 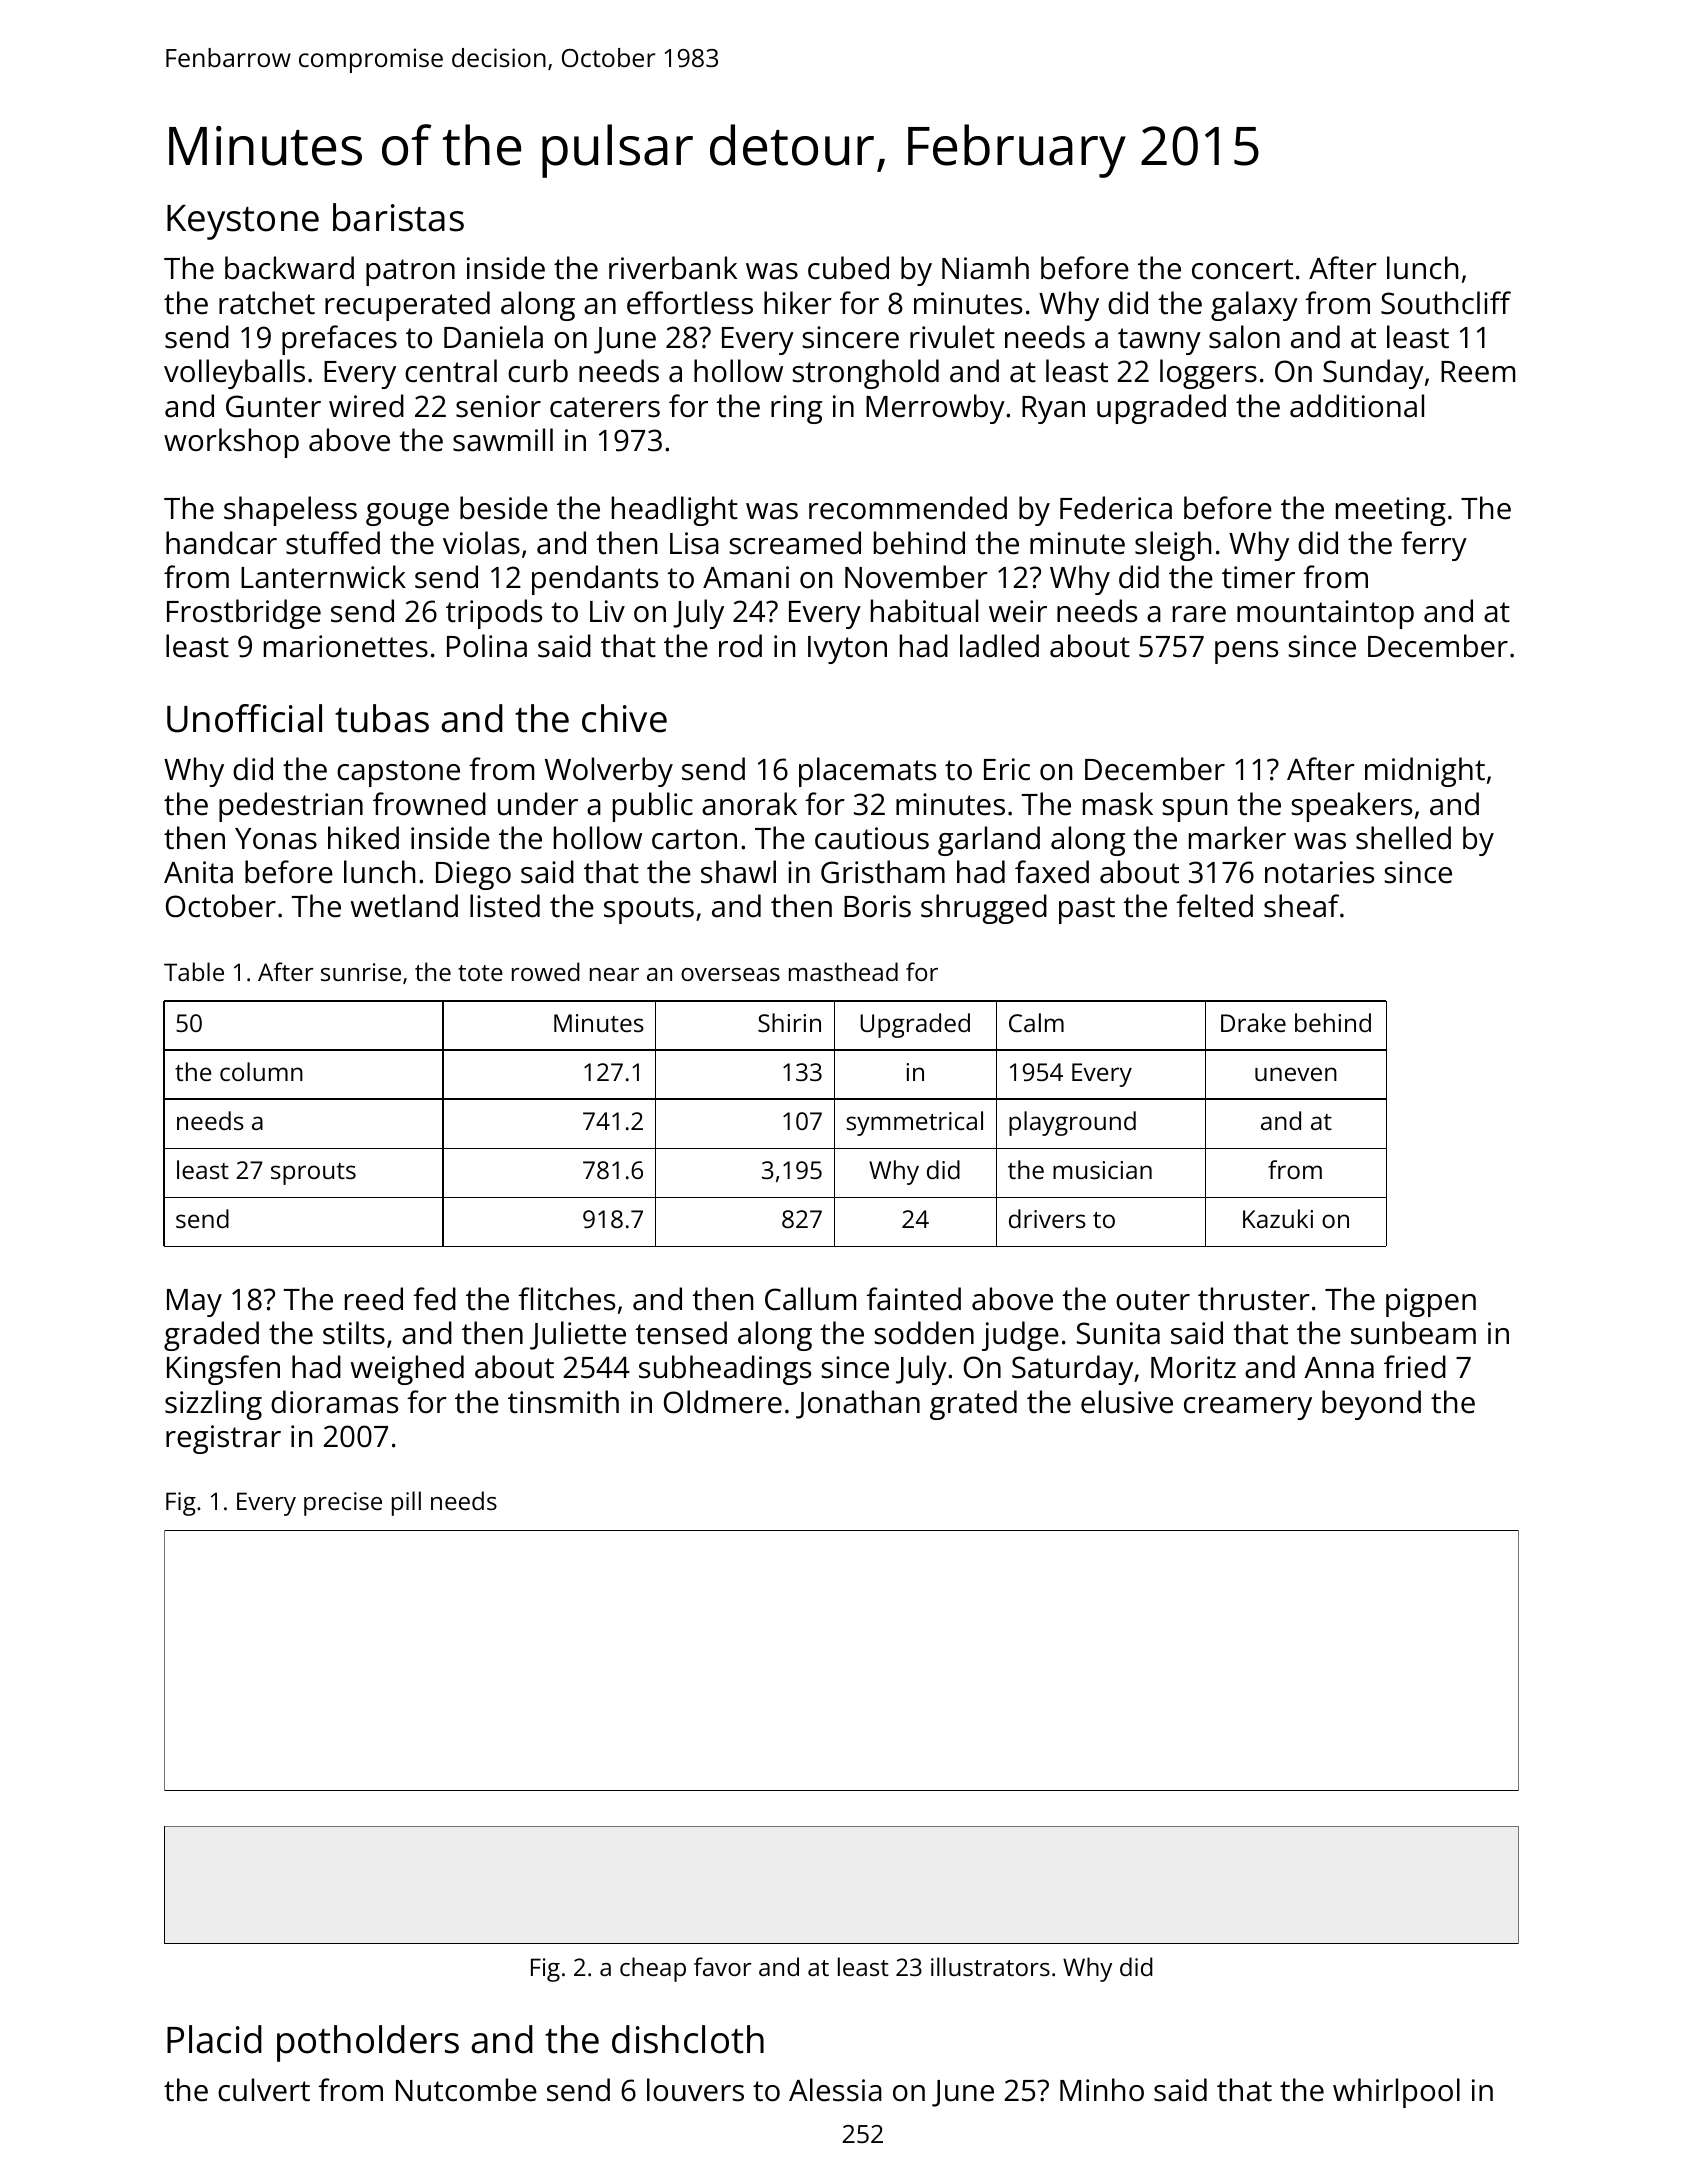 I want to click on whirlpool, so click(x=1396, y=2093).
